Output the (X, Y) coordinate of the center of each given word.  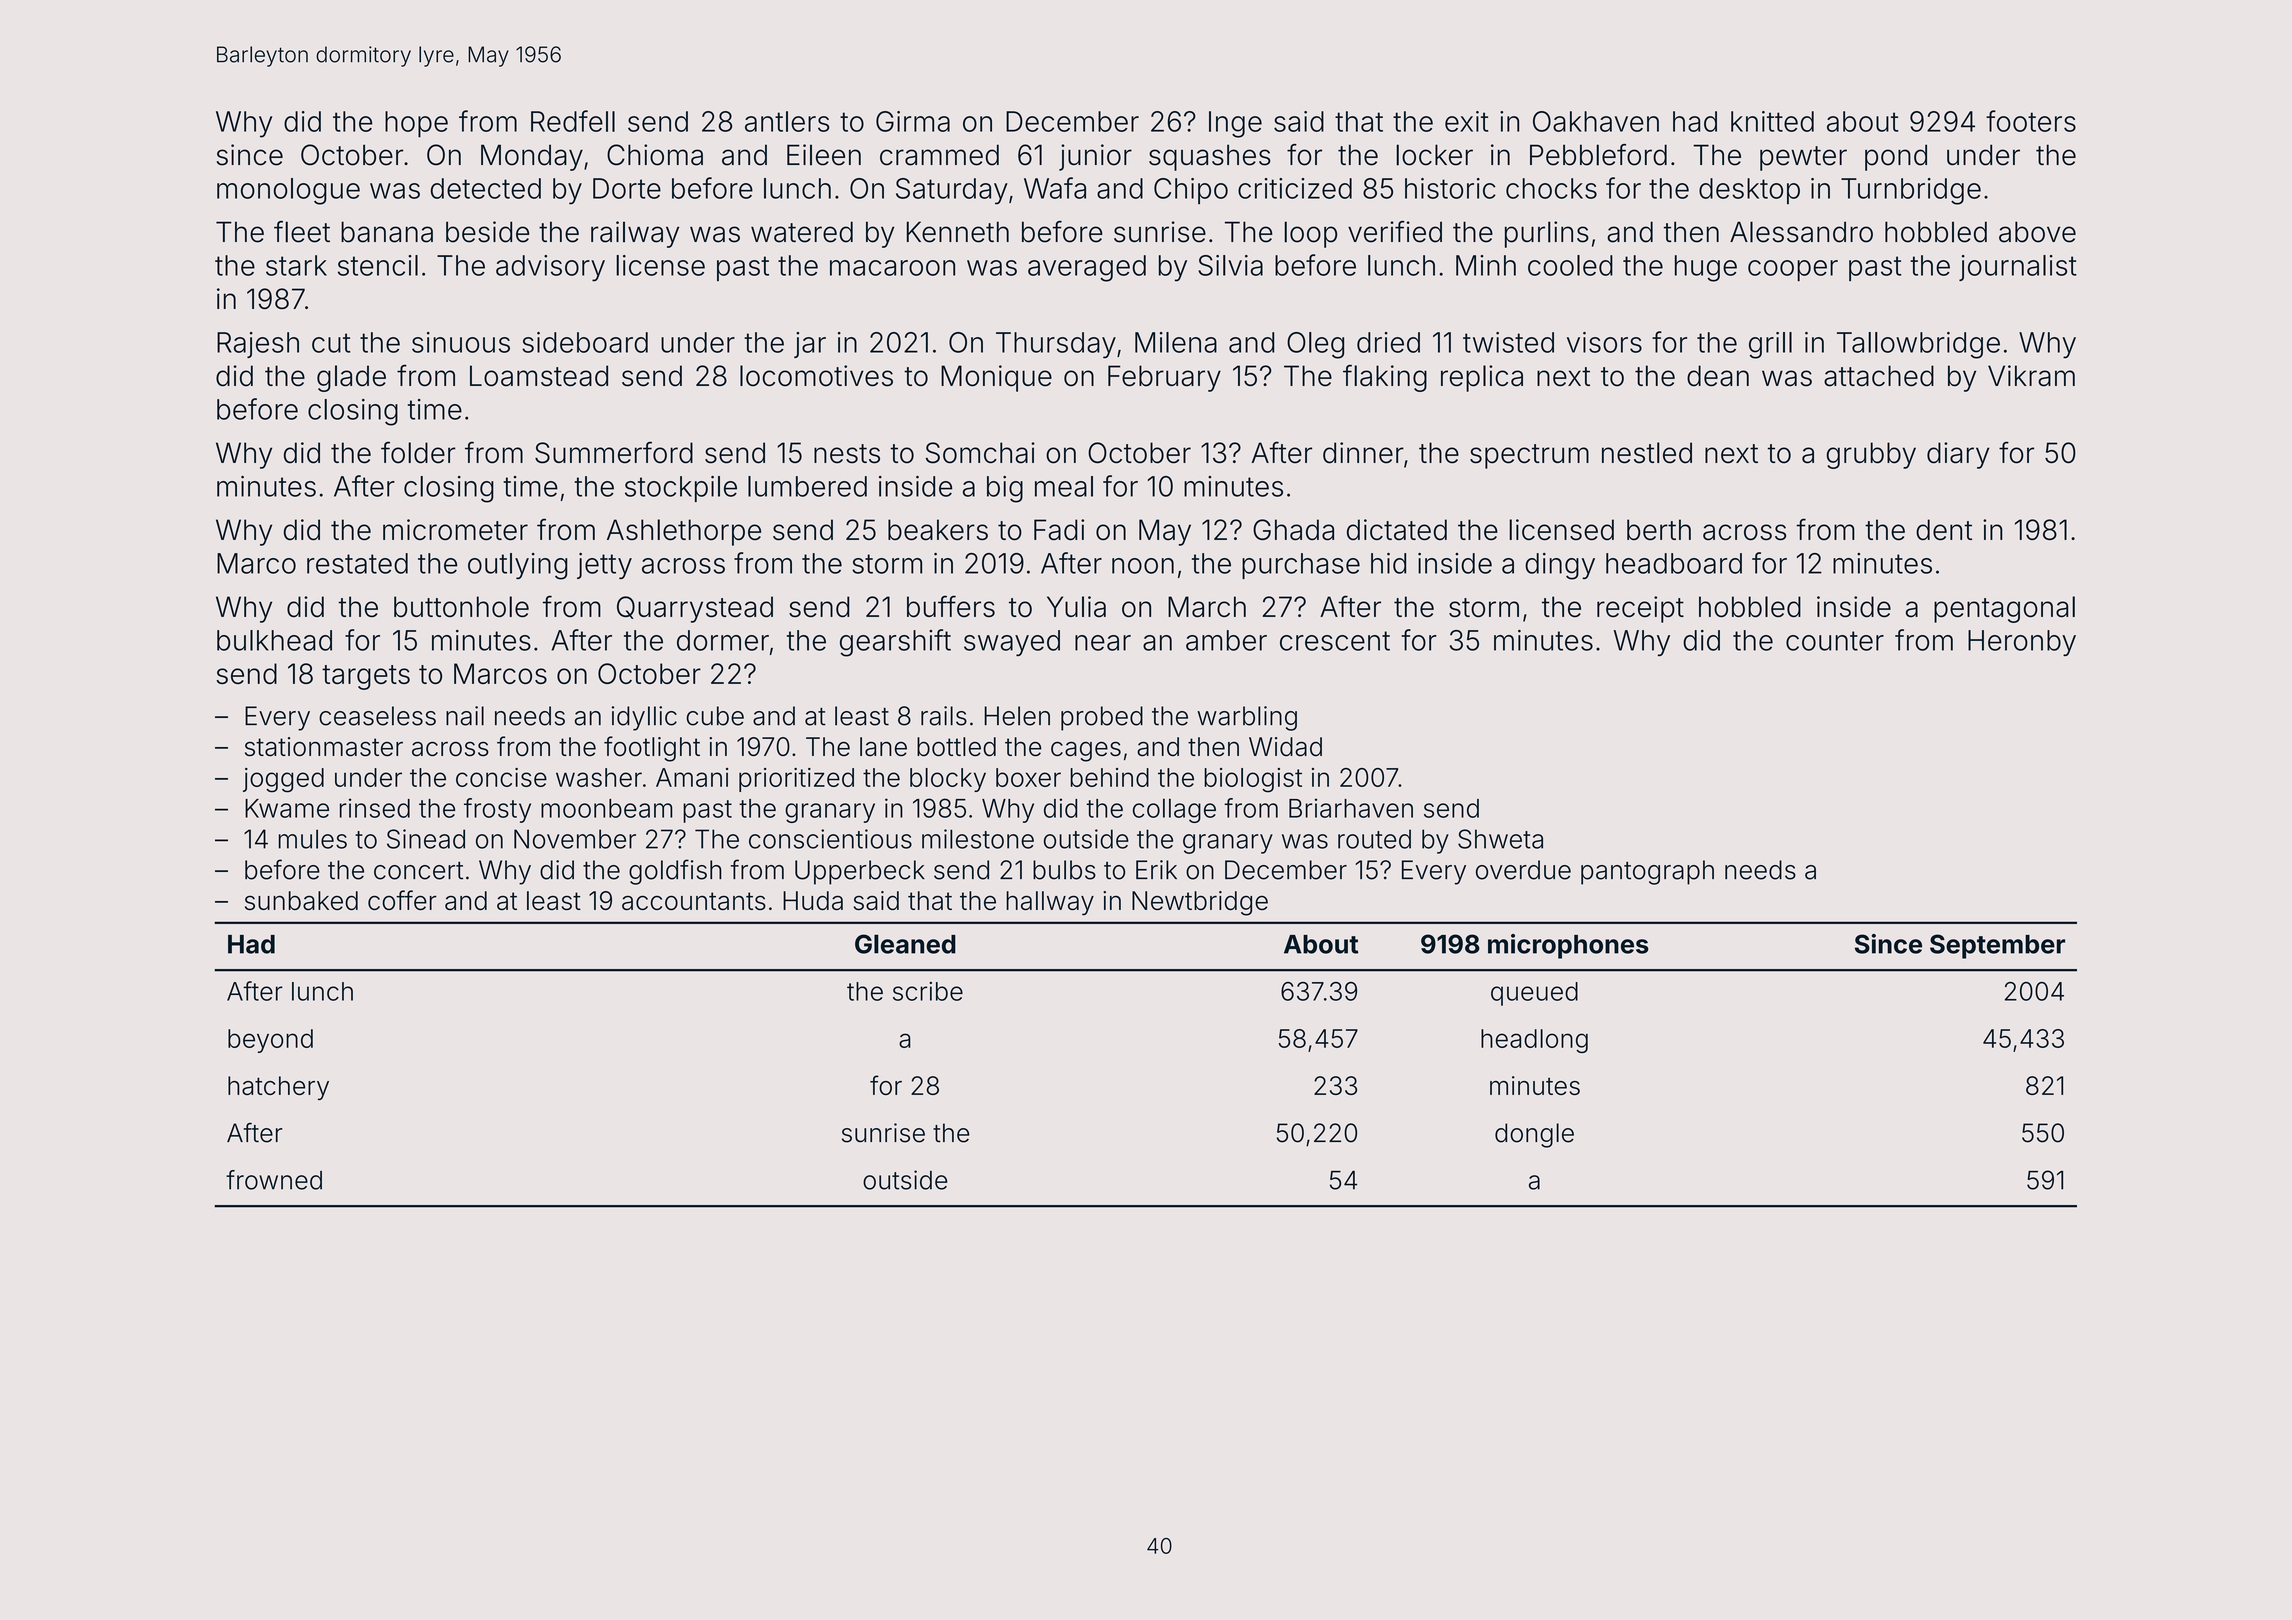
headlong (1534, 1041)
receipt (1640, 609)
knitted (1772, 121)
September (1997, 946)
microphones (1568, 946)
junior (1095, 157)
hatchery (278, 1088)
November (575, 839)
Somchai (980, 453)
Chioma (655, 155)
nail (465, 716)
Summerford (614, 452)
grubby (1871, 455)
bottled (956, 747)
